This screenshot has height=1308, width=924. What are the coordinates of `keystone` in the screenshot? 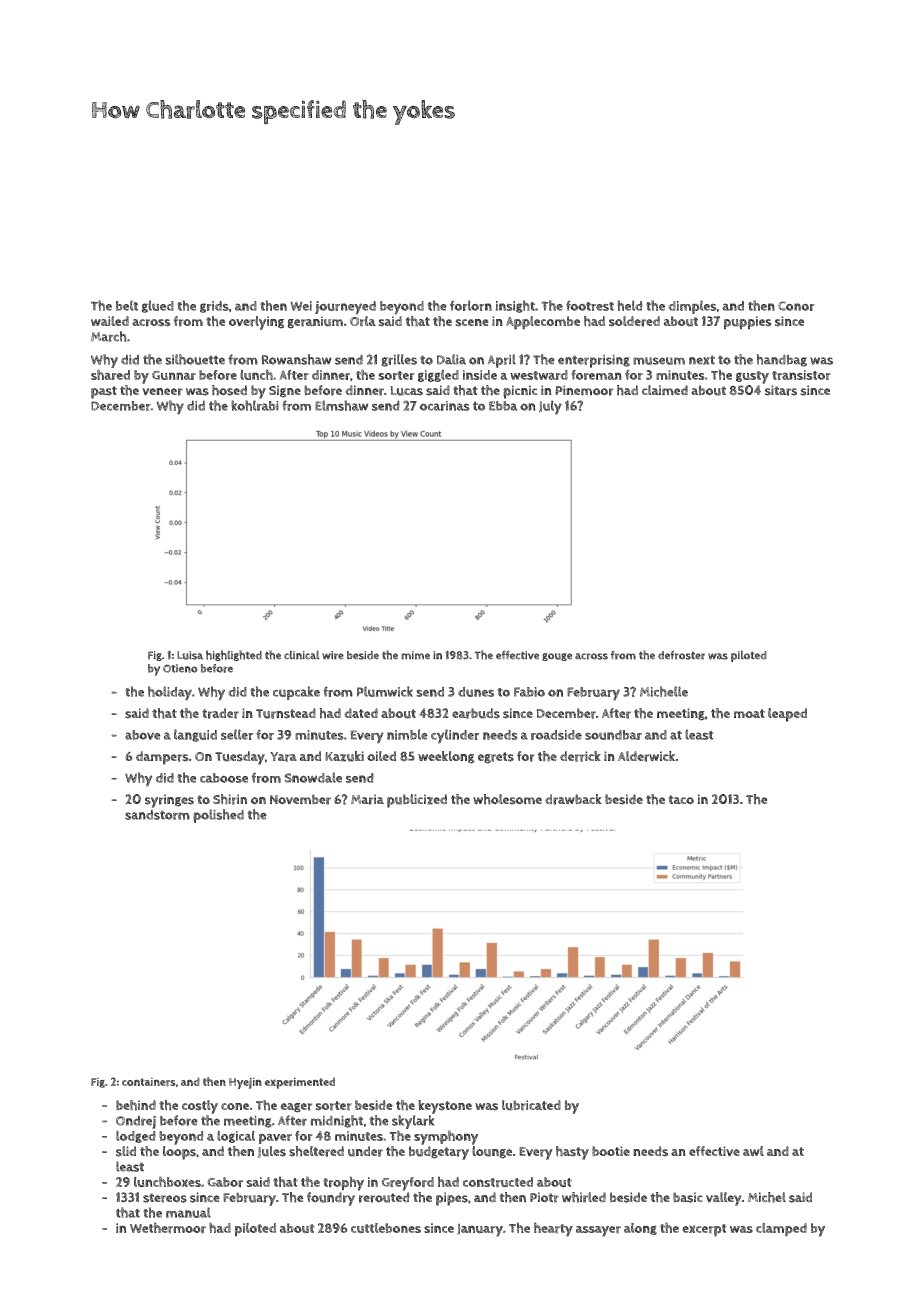 It's located at (445, 1107).
